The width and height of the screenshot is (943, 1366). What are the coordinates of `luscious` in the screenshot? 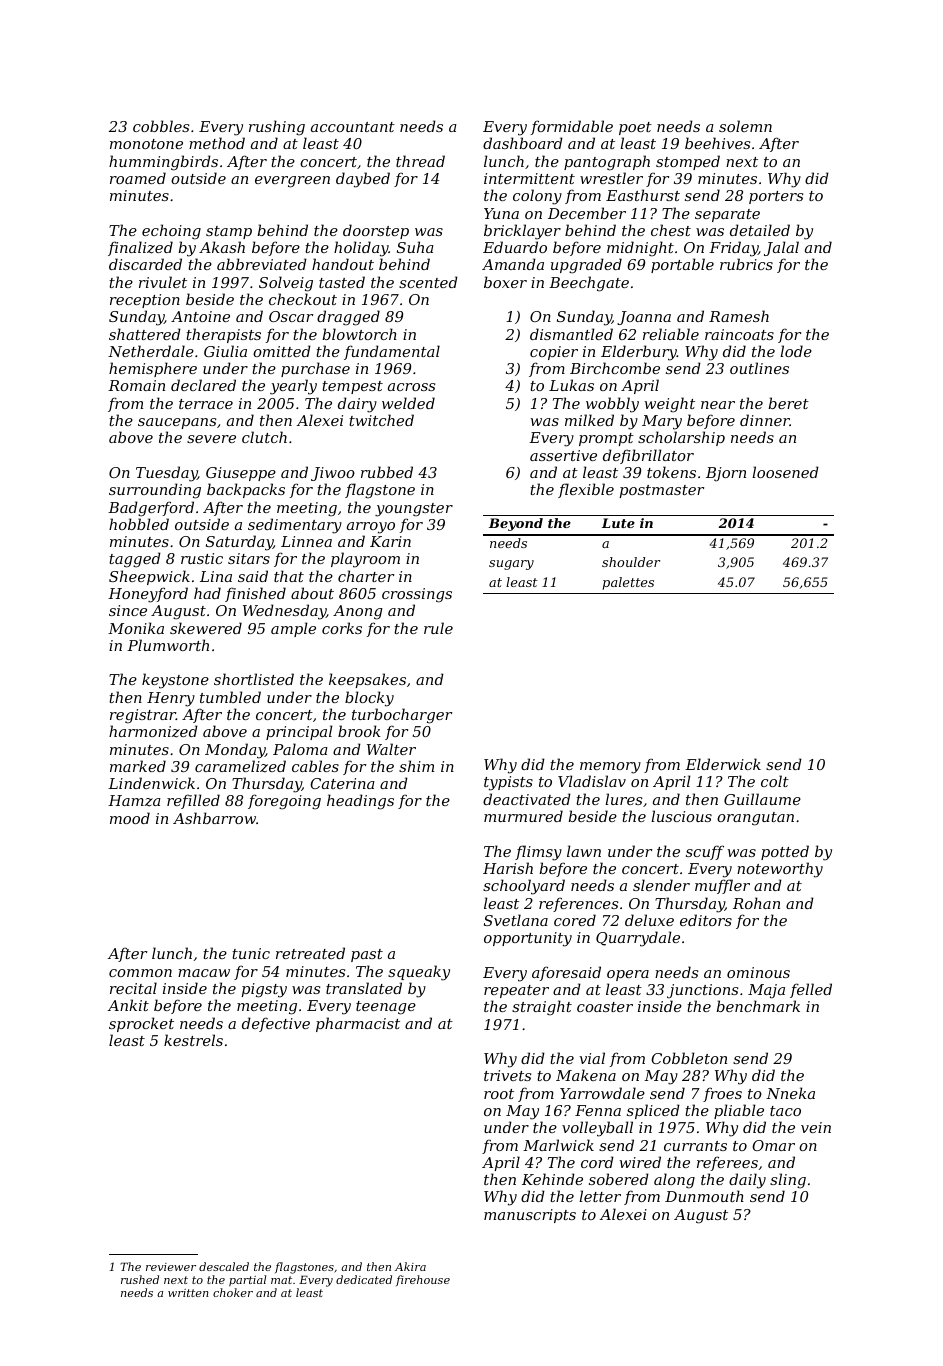 It's located at (681, 816).
